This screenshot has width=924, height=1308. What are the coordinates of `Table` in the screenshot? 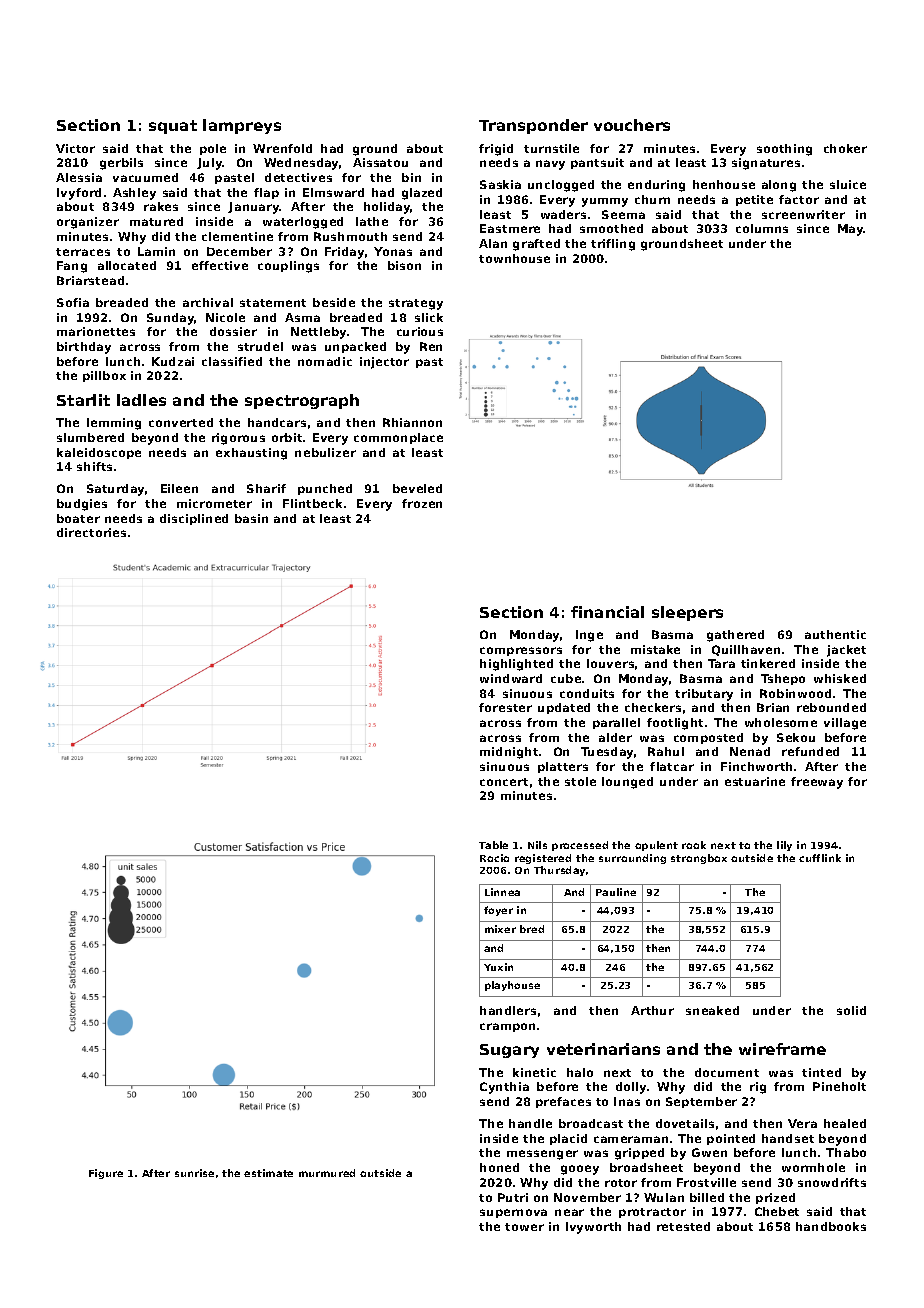 It's located at (493, 845).
